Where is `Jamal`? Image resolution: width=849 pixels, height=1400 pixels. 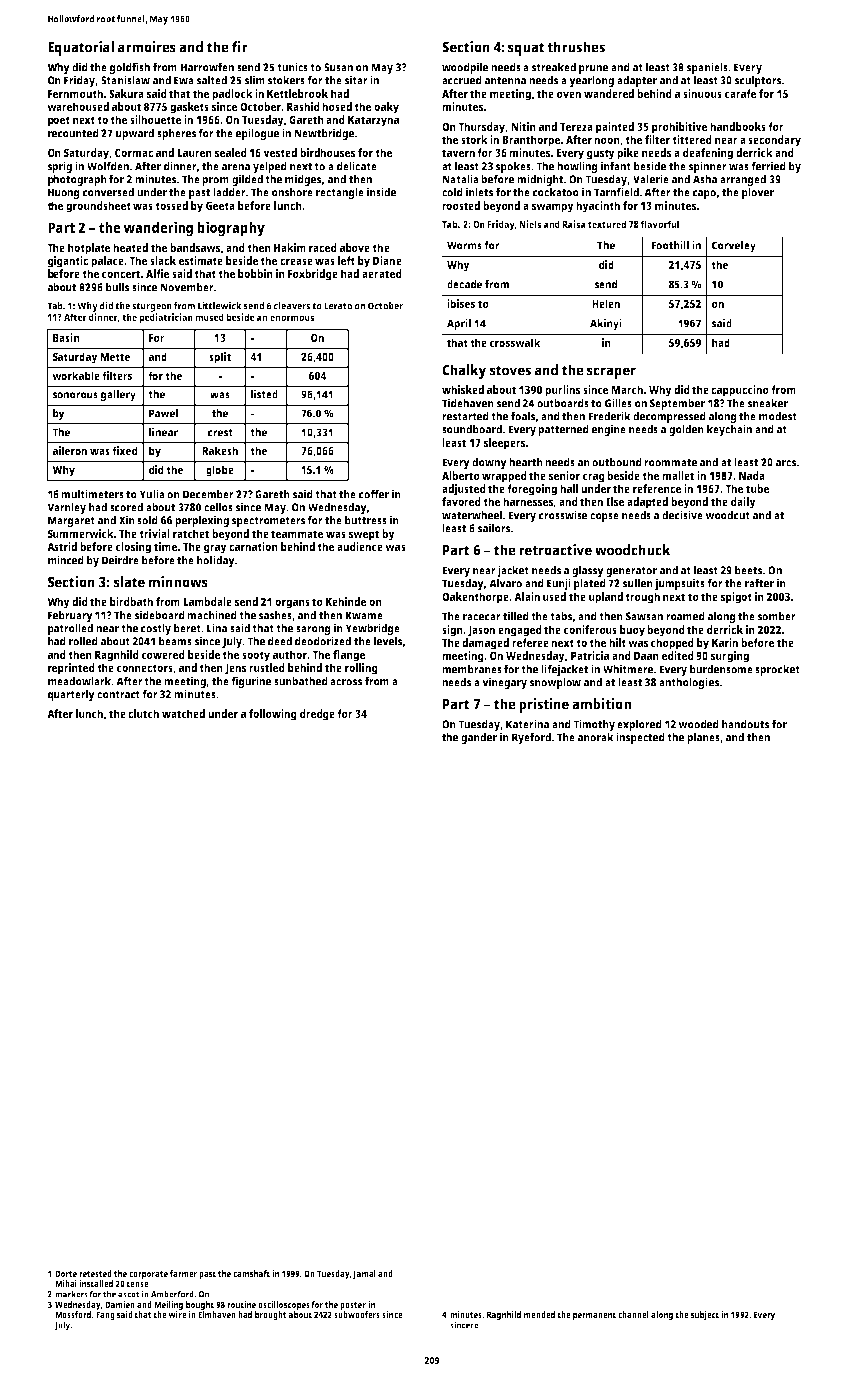 Jamal is located at coordinates (364, 1274).
